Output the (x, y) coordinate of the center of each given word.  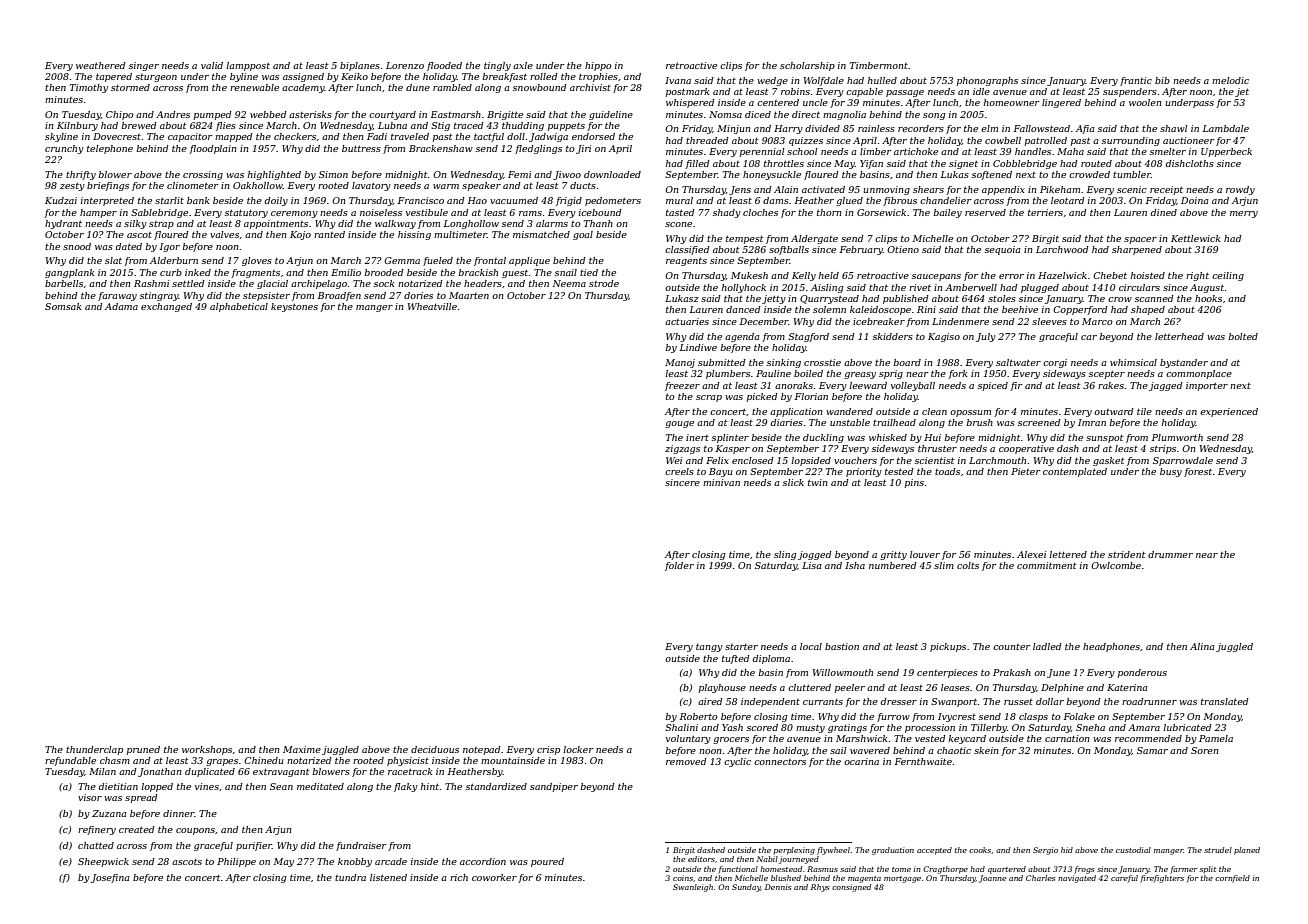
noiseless (381, 212)
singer (144, 66)
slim (944, 565)
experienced (1229, 412)
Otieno (903, 249)
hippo (598, 66)
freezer (682, 386)
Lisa (812, 565)
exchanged (166, 307)
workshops (207, 750)
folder (679, 566)
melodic (1230, 80)
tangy (709, 648)
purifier (254, 846)
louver (925, 554)
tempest (744, 240)
